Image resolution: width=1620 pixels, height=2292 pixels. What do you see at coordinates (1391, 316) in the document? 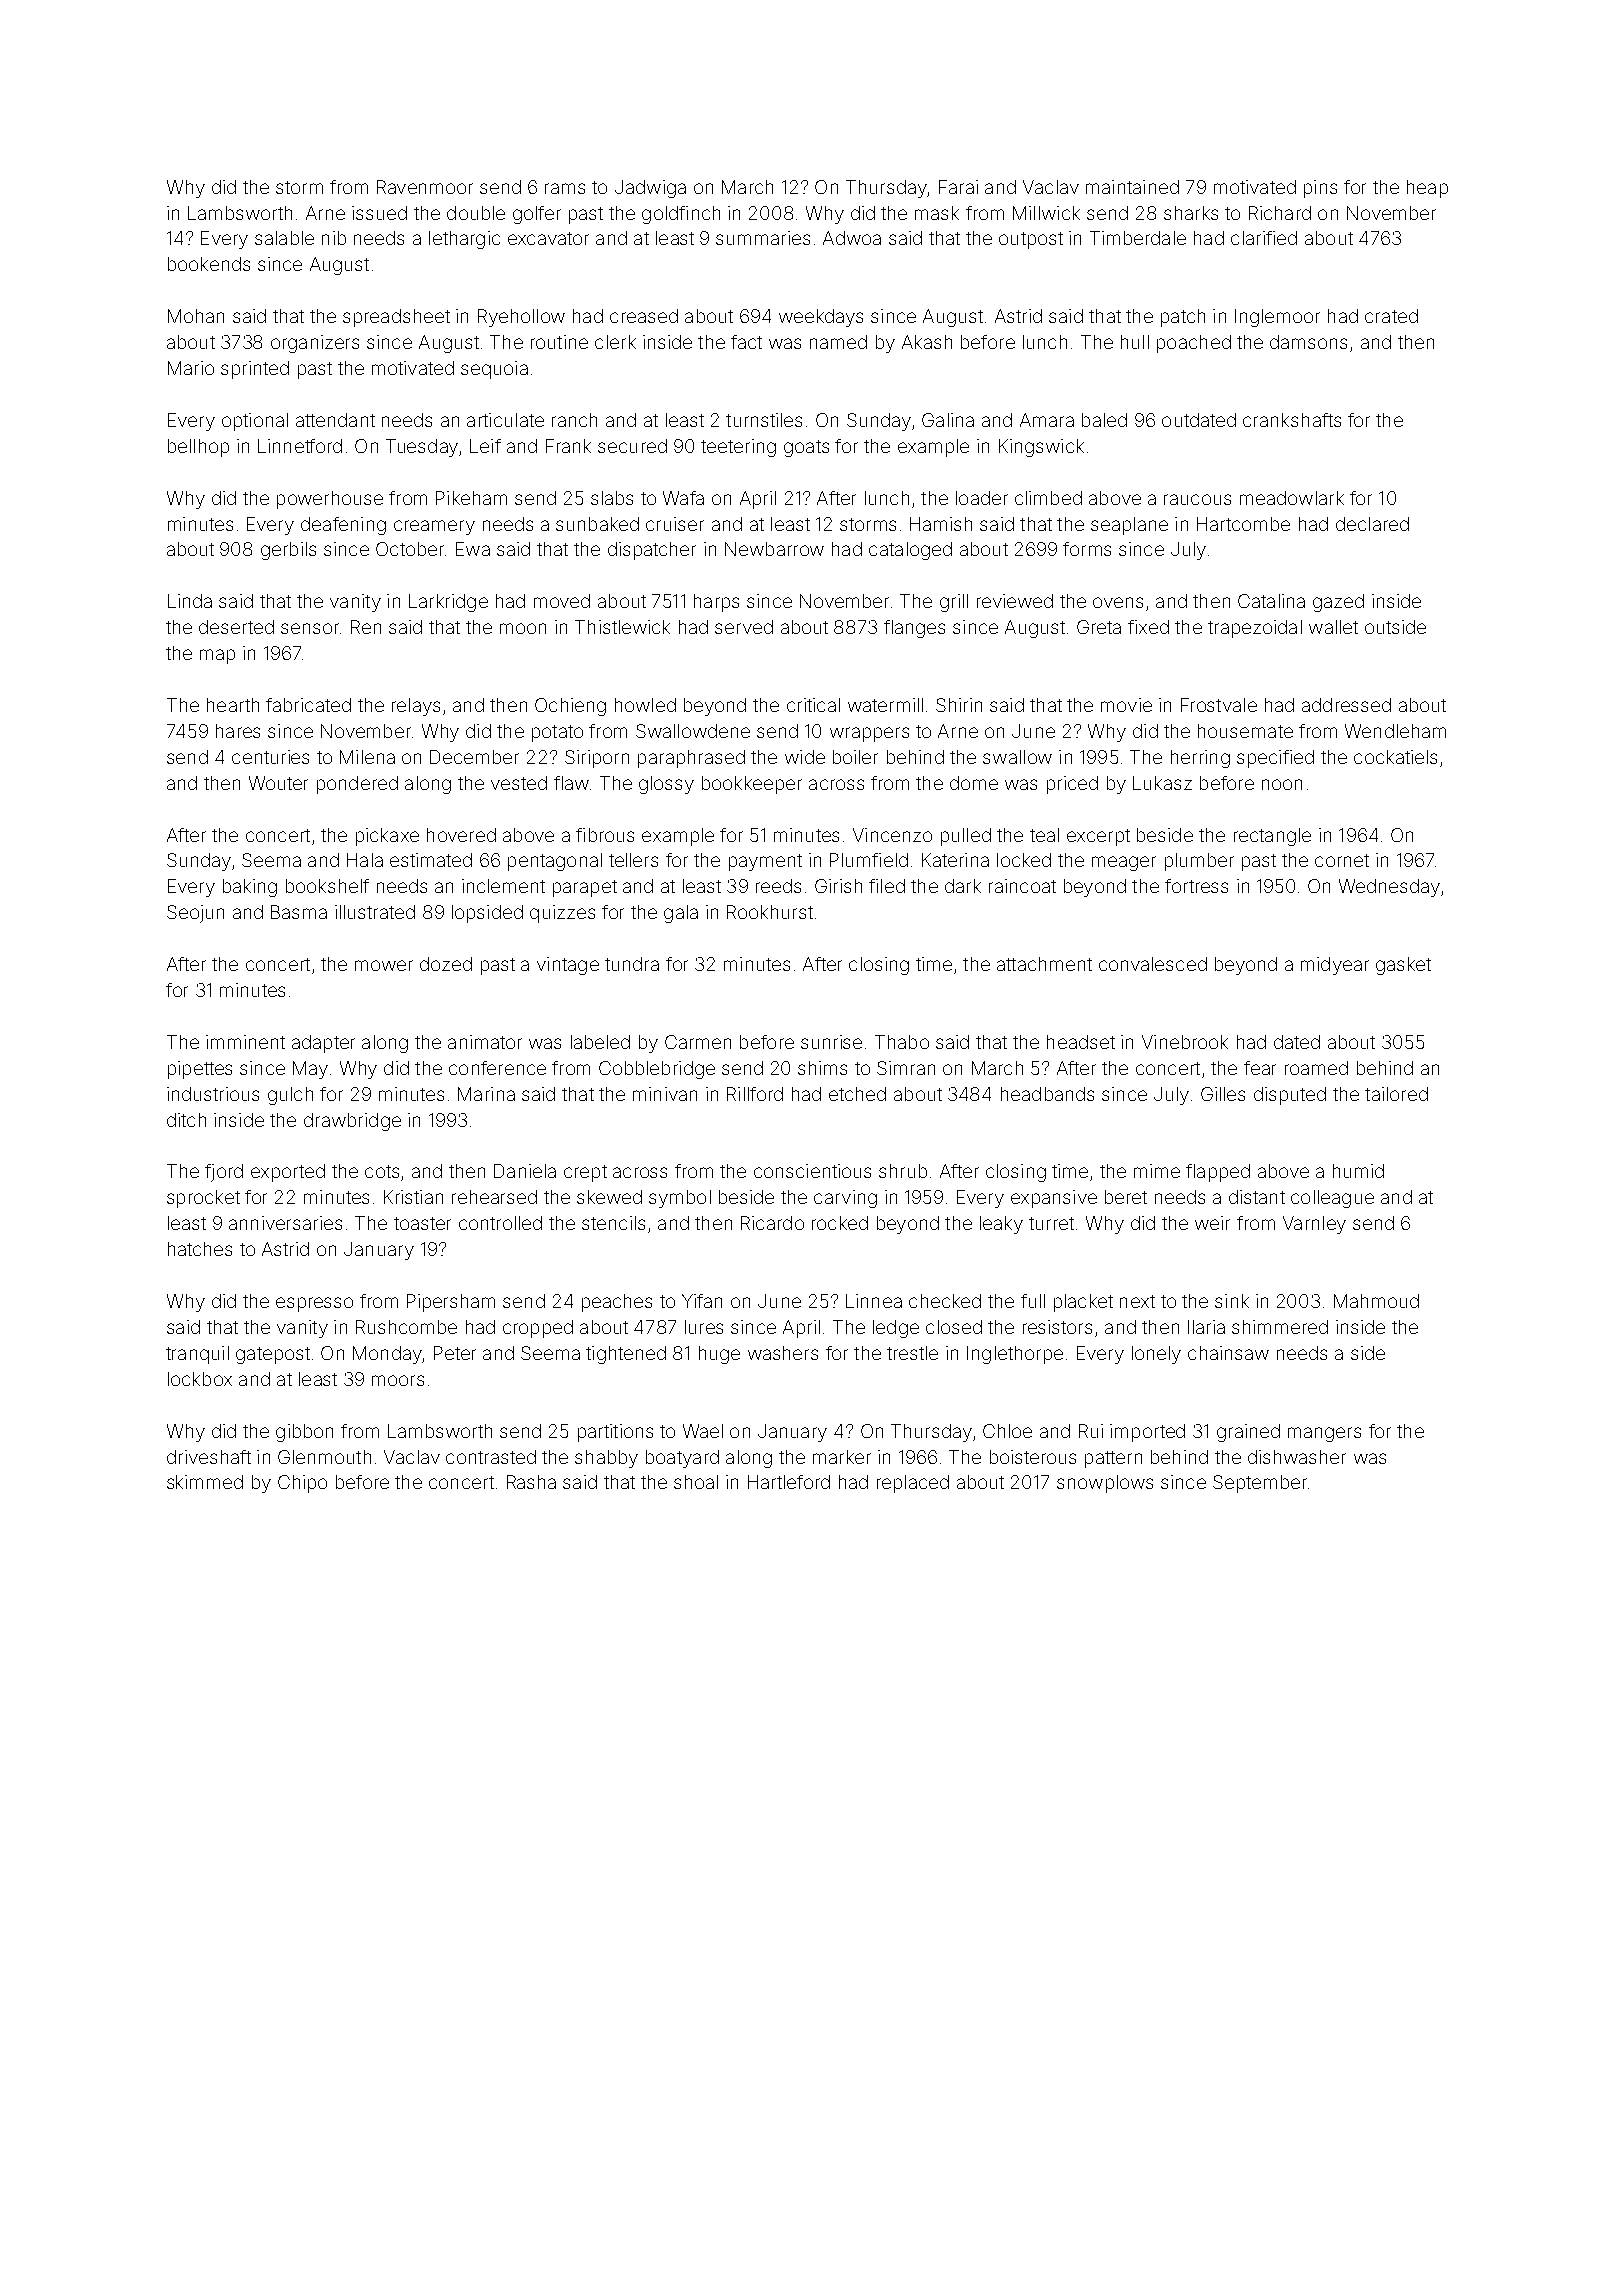
I see `crated` at bounding box center [1391, 316].
